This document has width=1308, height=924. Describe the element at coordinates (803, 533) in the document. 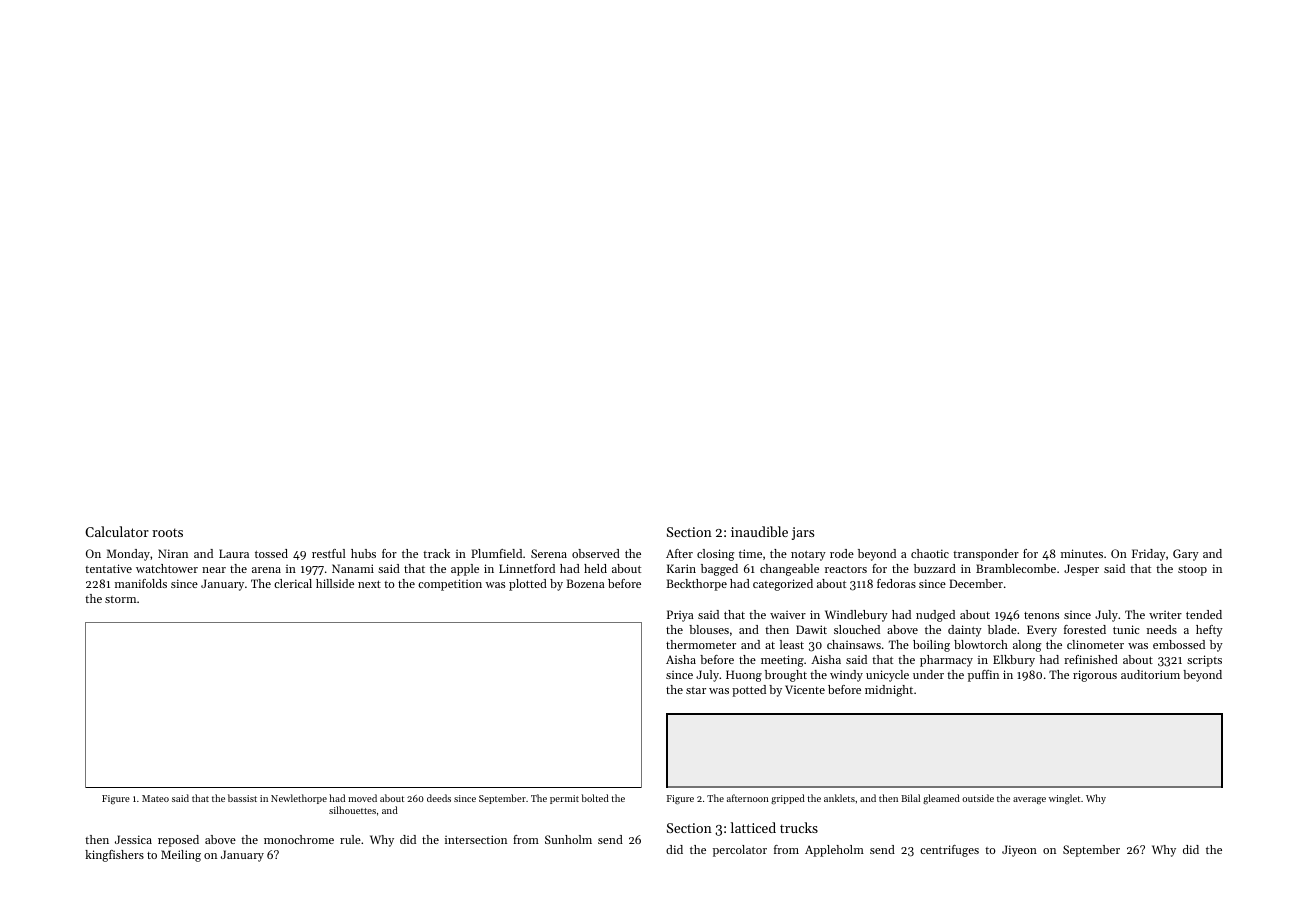

I see `jars` at that location.
